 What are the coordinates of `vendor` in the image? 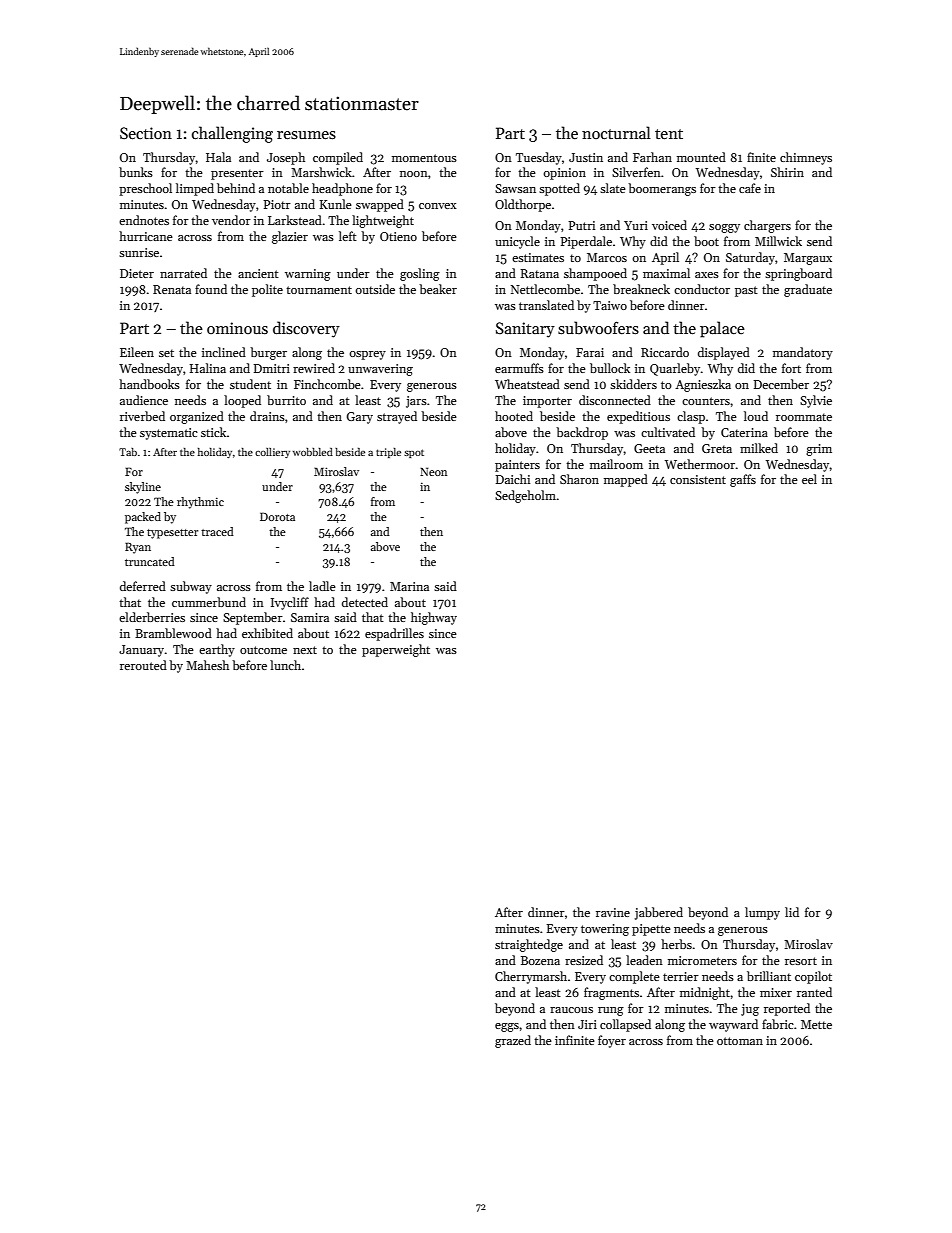 It's located at (231, 220).
